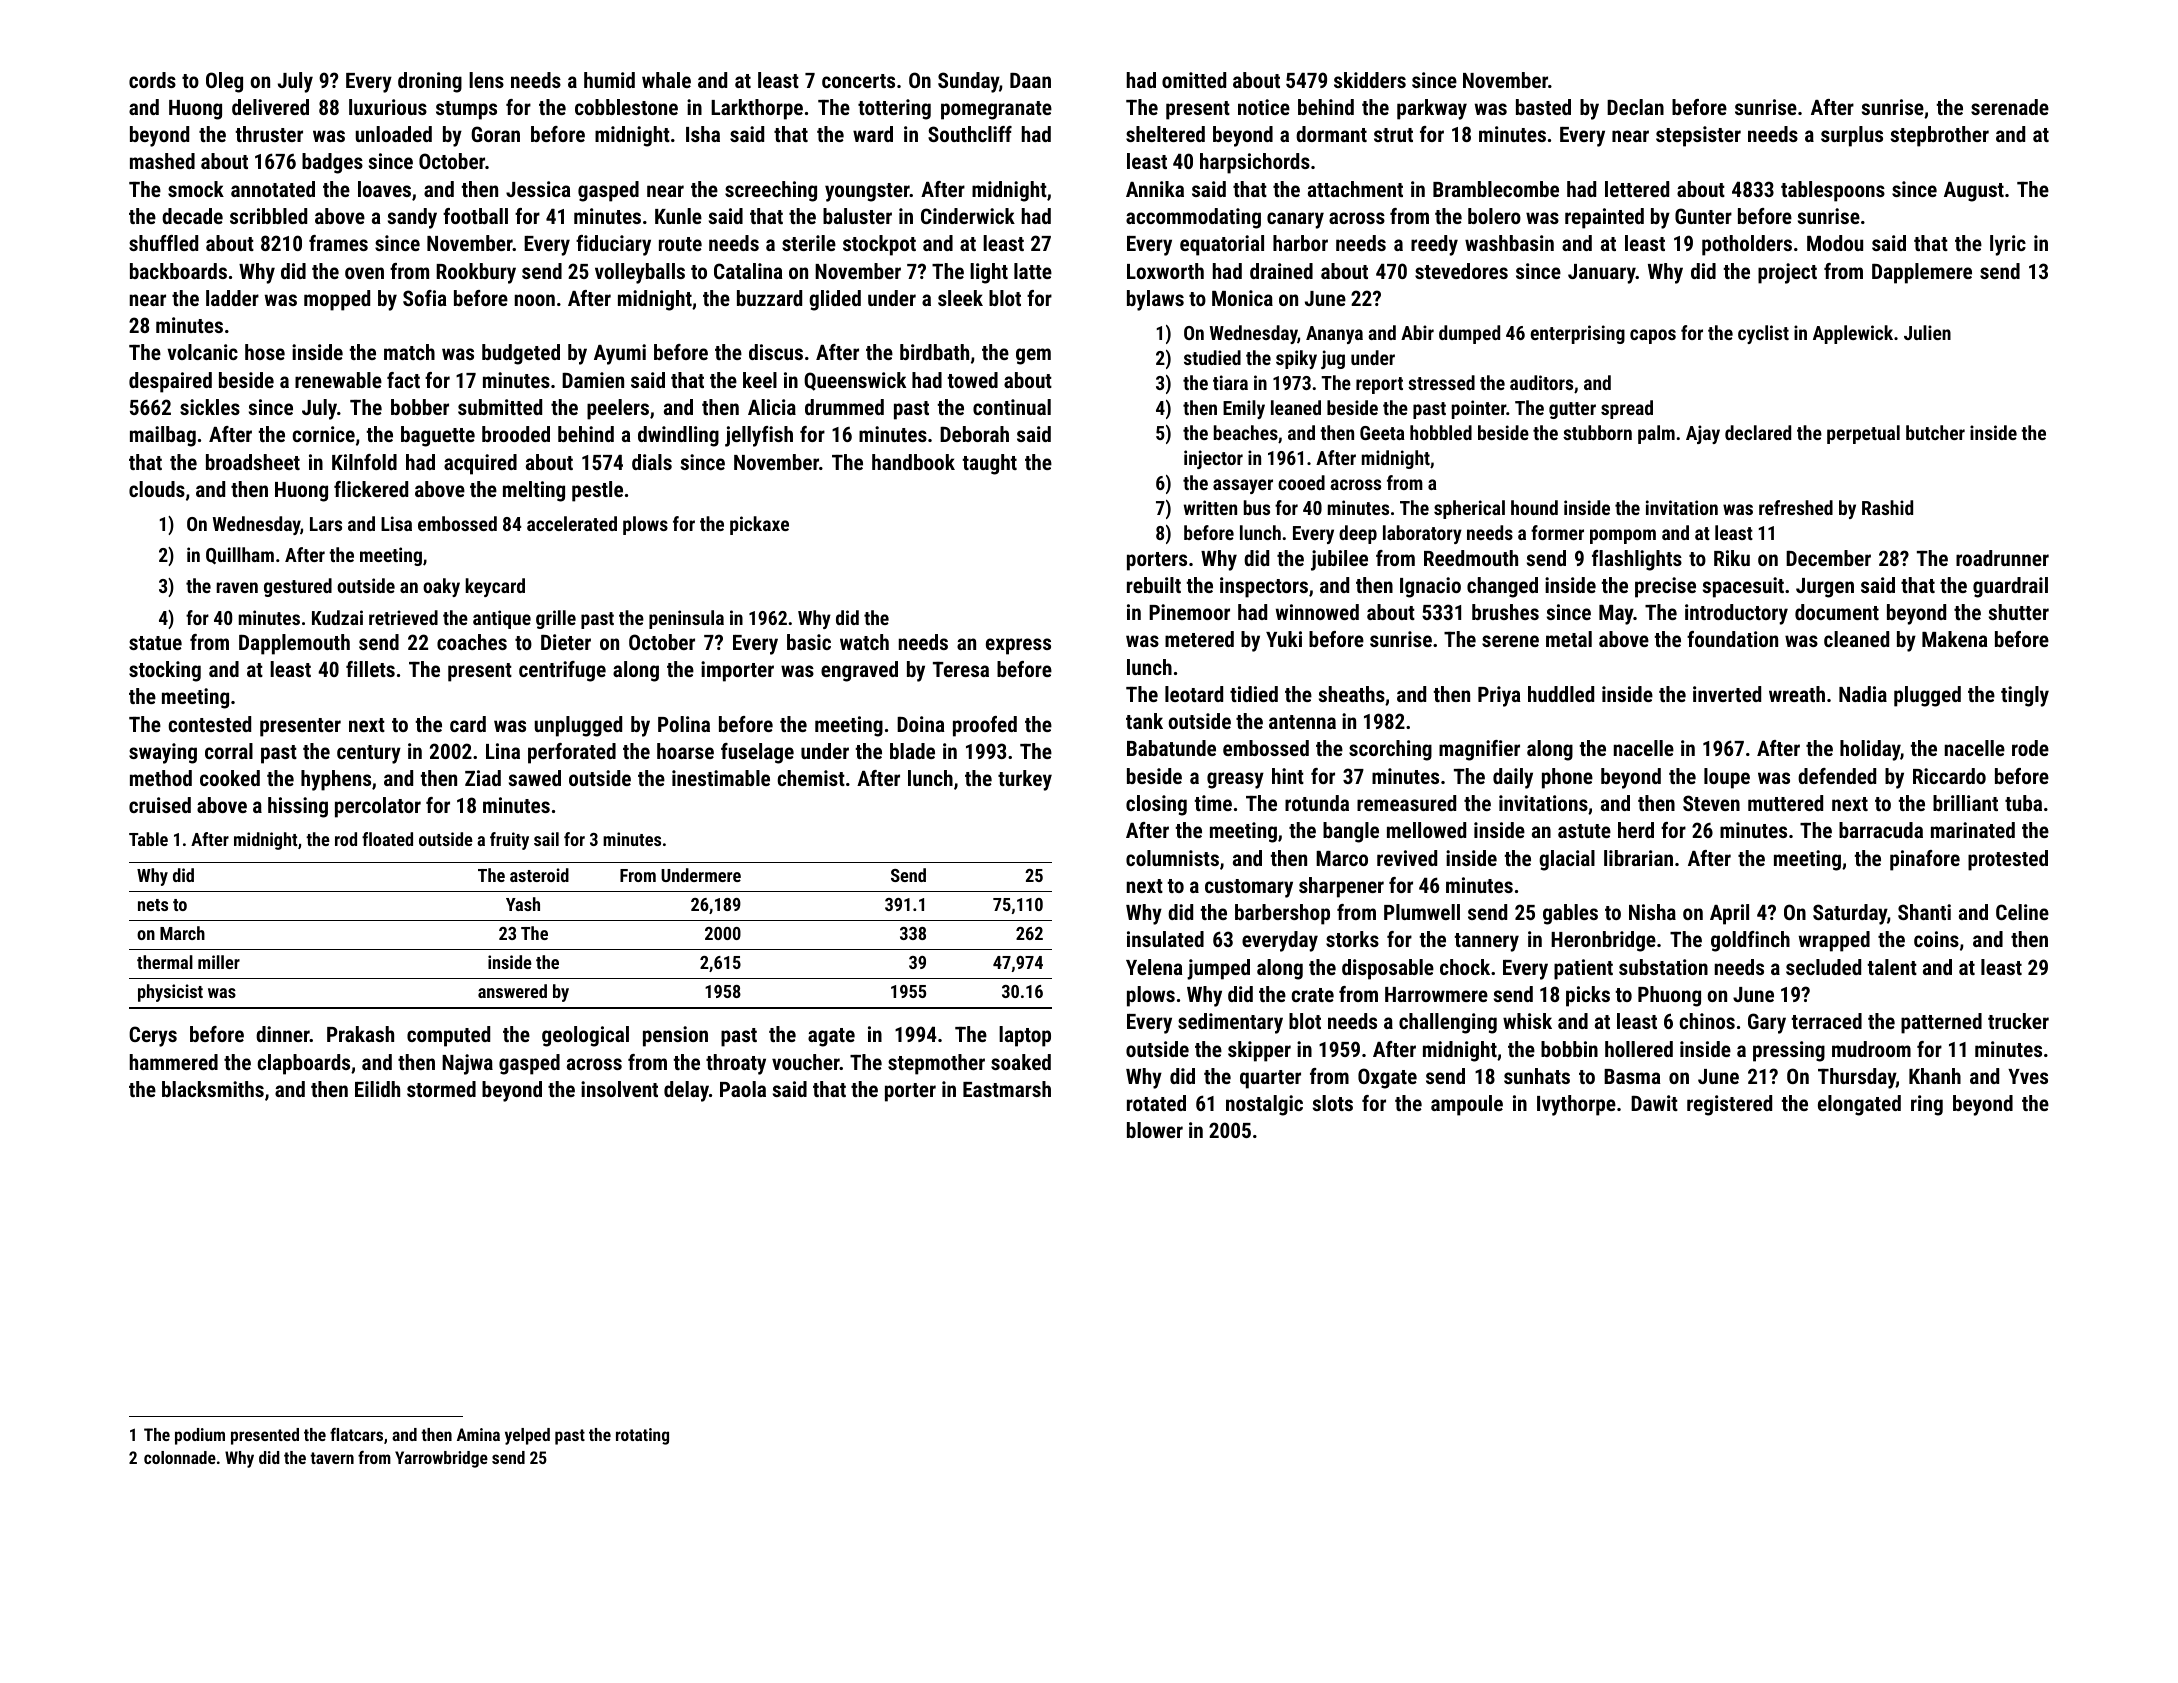 This page has width=2178, height=1683. Describe the element at coordinates (1302, 722) in the page. I see `antenna` at that location.
